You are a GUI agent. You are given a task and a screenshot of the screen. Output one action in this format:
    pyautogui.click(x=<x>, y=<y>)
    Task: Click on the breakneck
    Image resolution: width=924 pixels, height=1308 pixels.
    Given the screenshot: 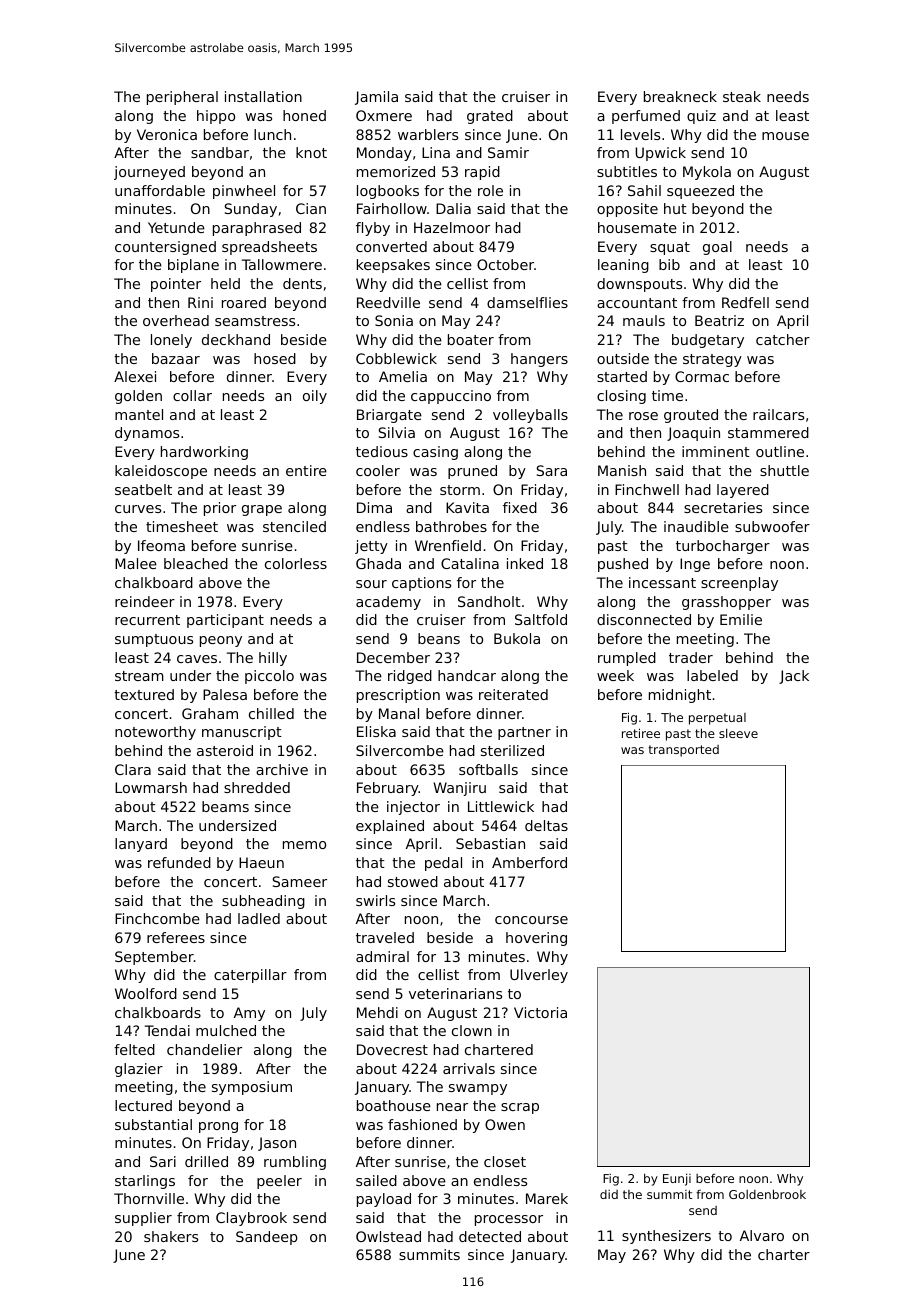 What is the action you would take?
    pyautogui.click(x=680, y=96)
